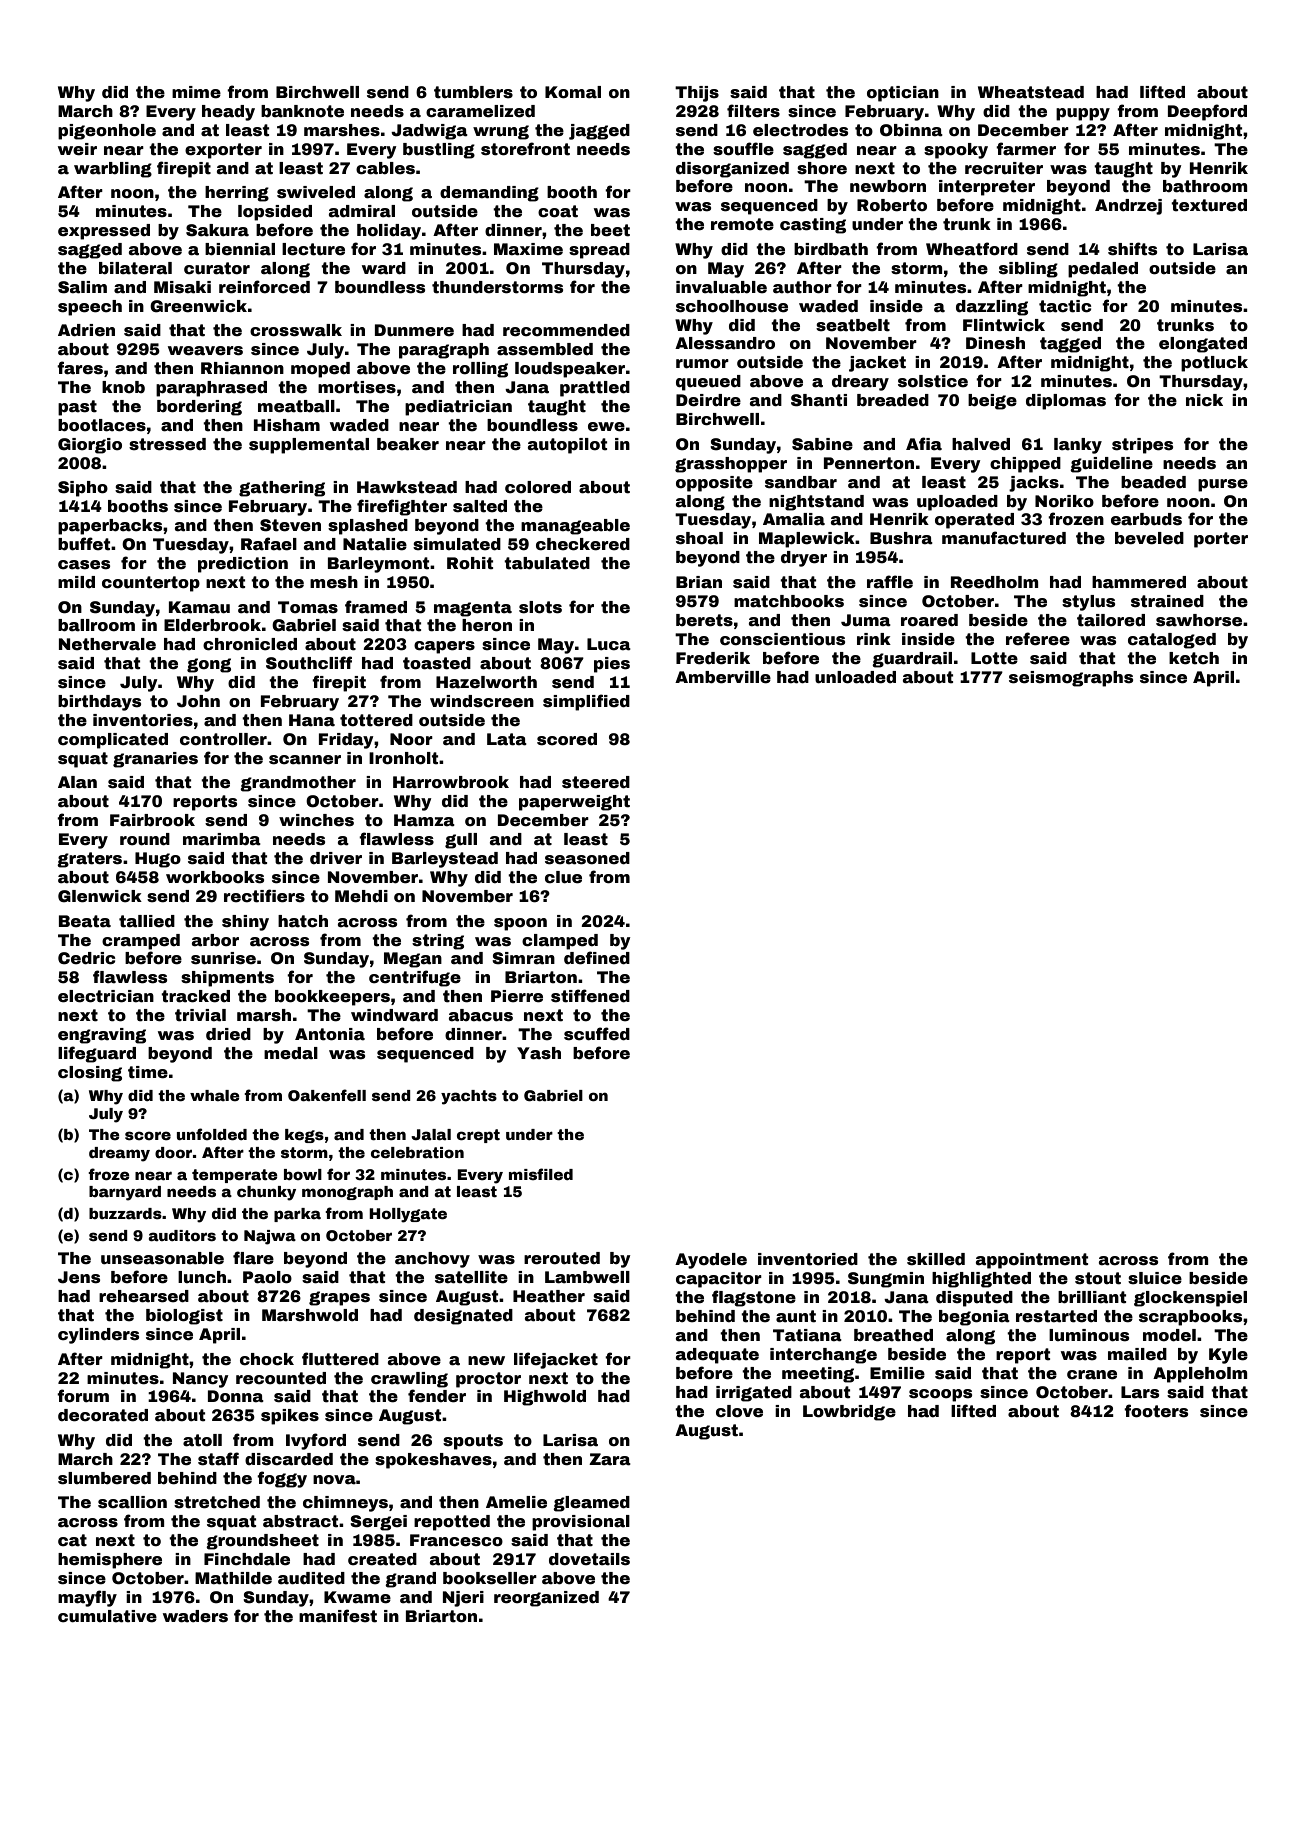  Describe the element at coordinates (1156, 1411) in the screenshot. I see `footers` at that location.
